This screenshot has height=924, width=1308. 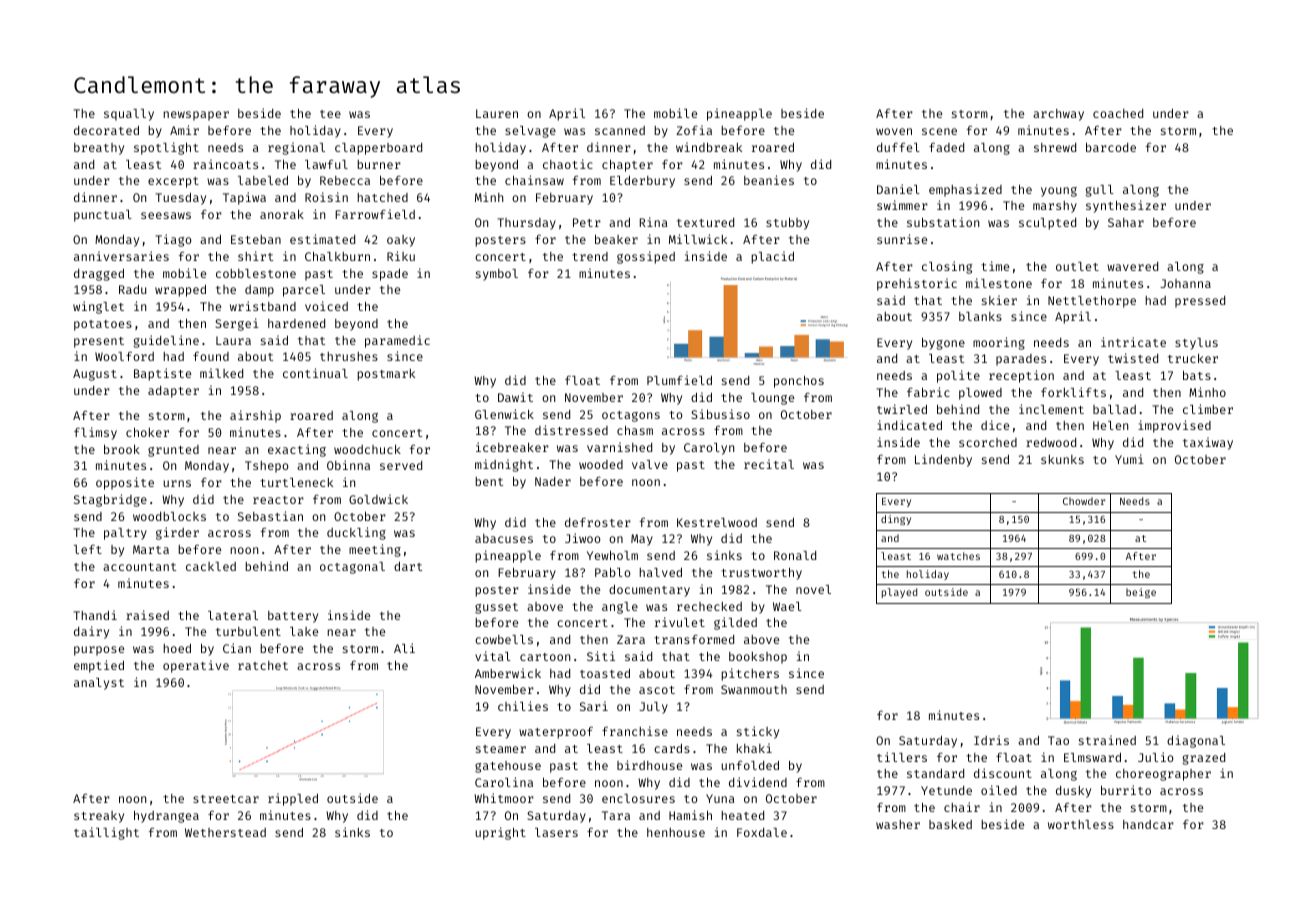 What do you see at coordinates (694, 130) in the screenshot?
I see `Zofia` at bounding box center [694, 130].
